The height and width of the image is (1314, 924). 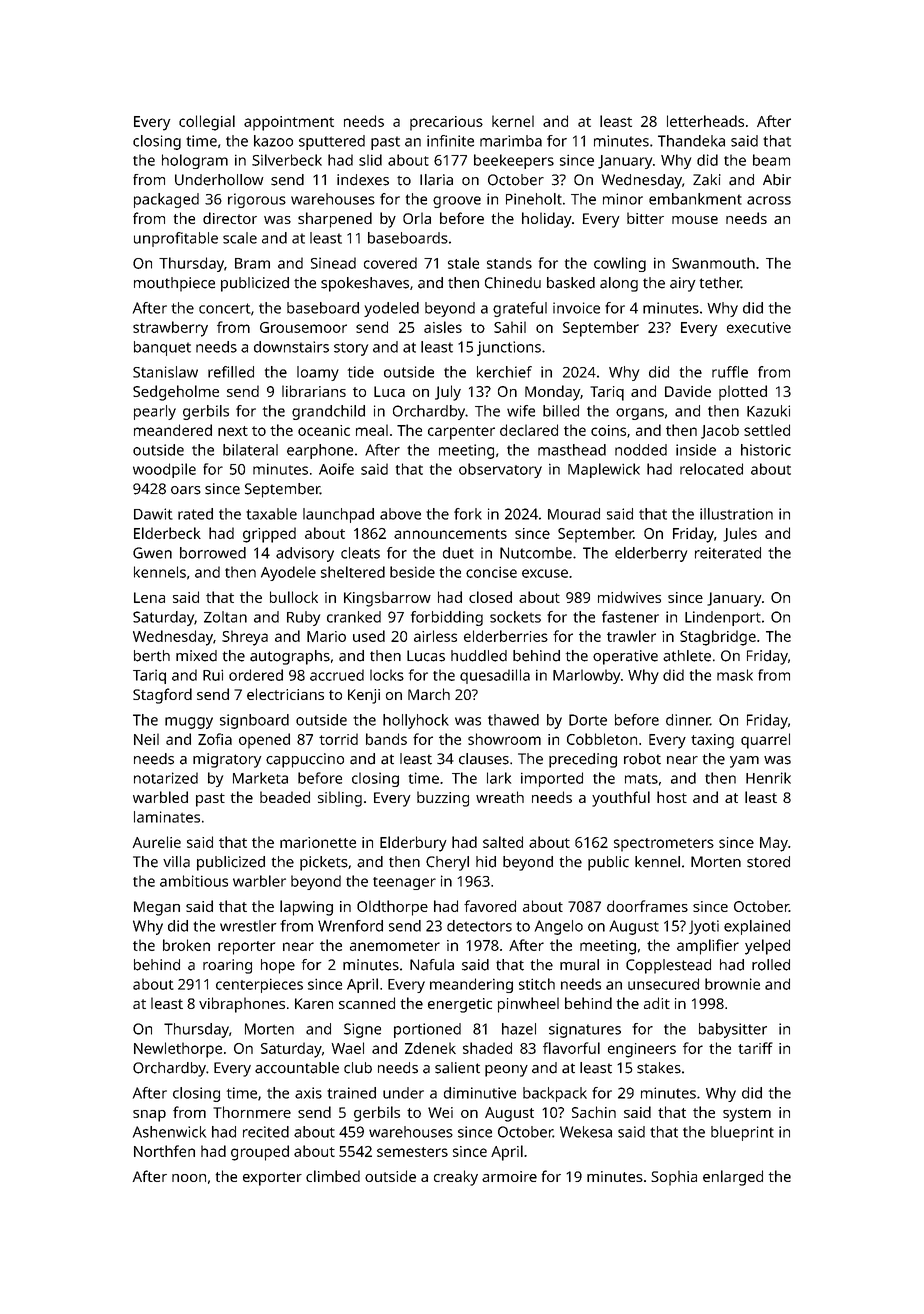 I want to click on warbler, so click(x=259, y=881).
